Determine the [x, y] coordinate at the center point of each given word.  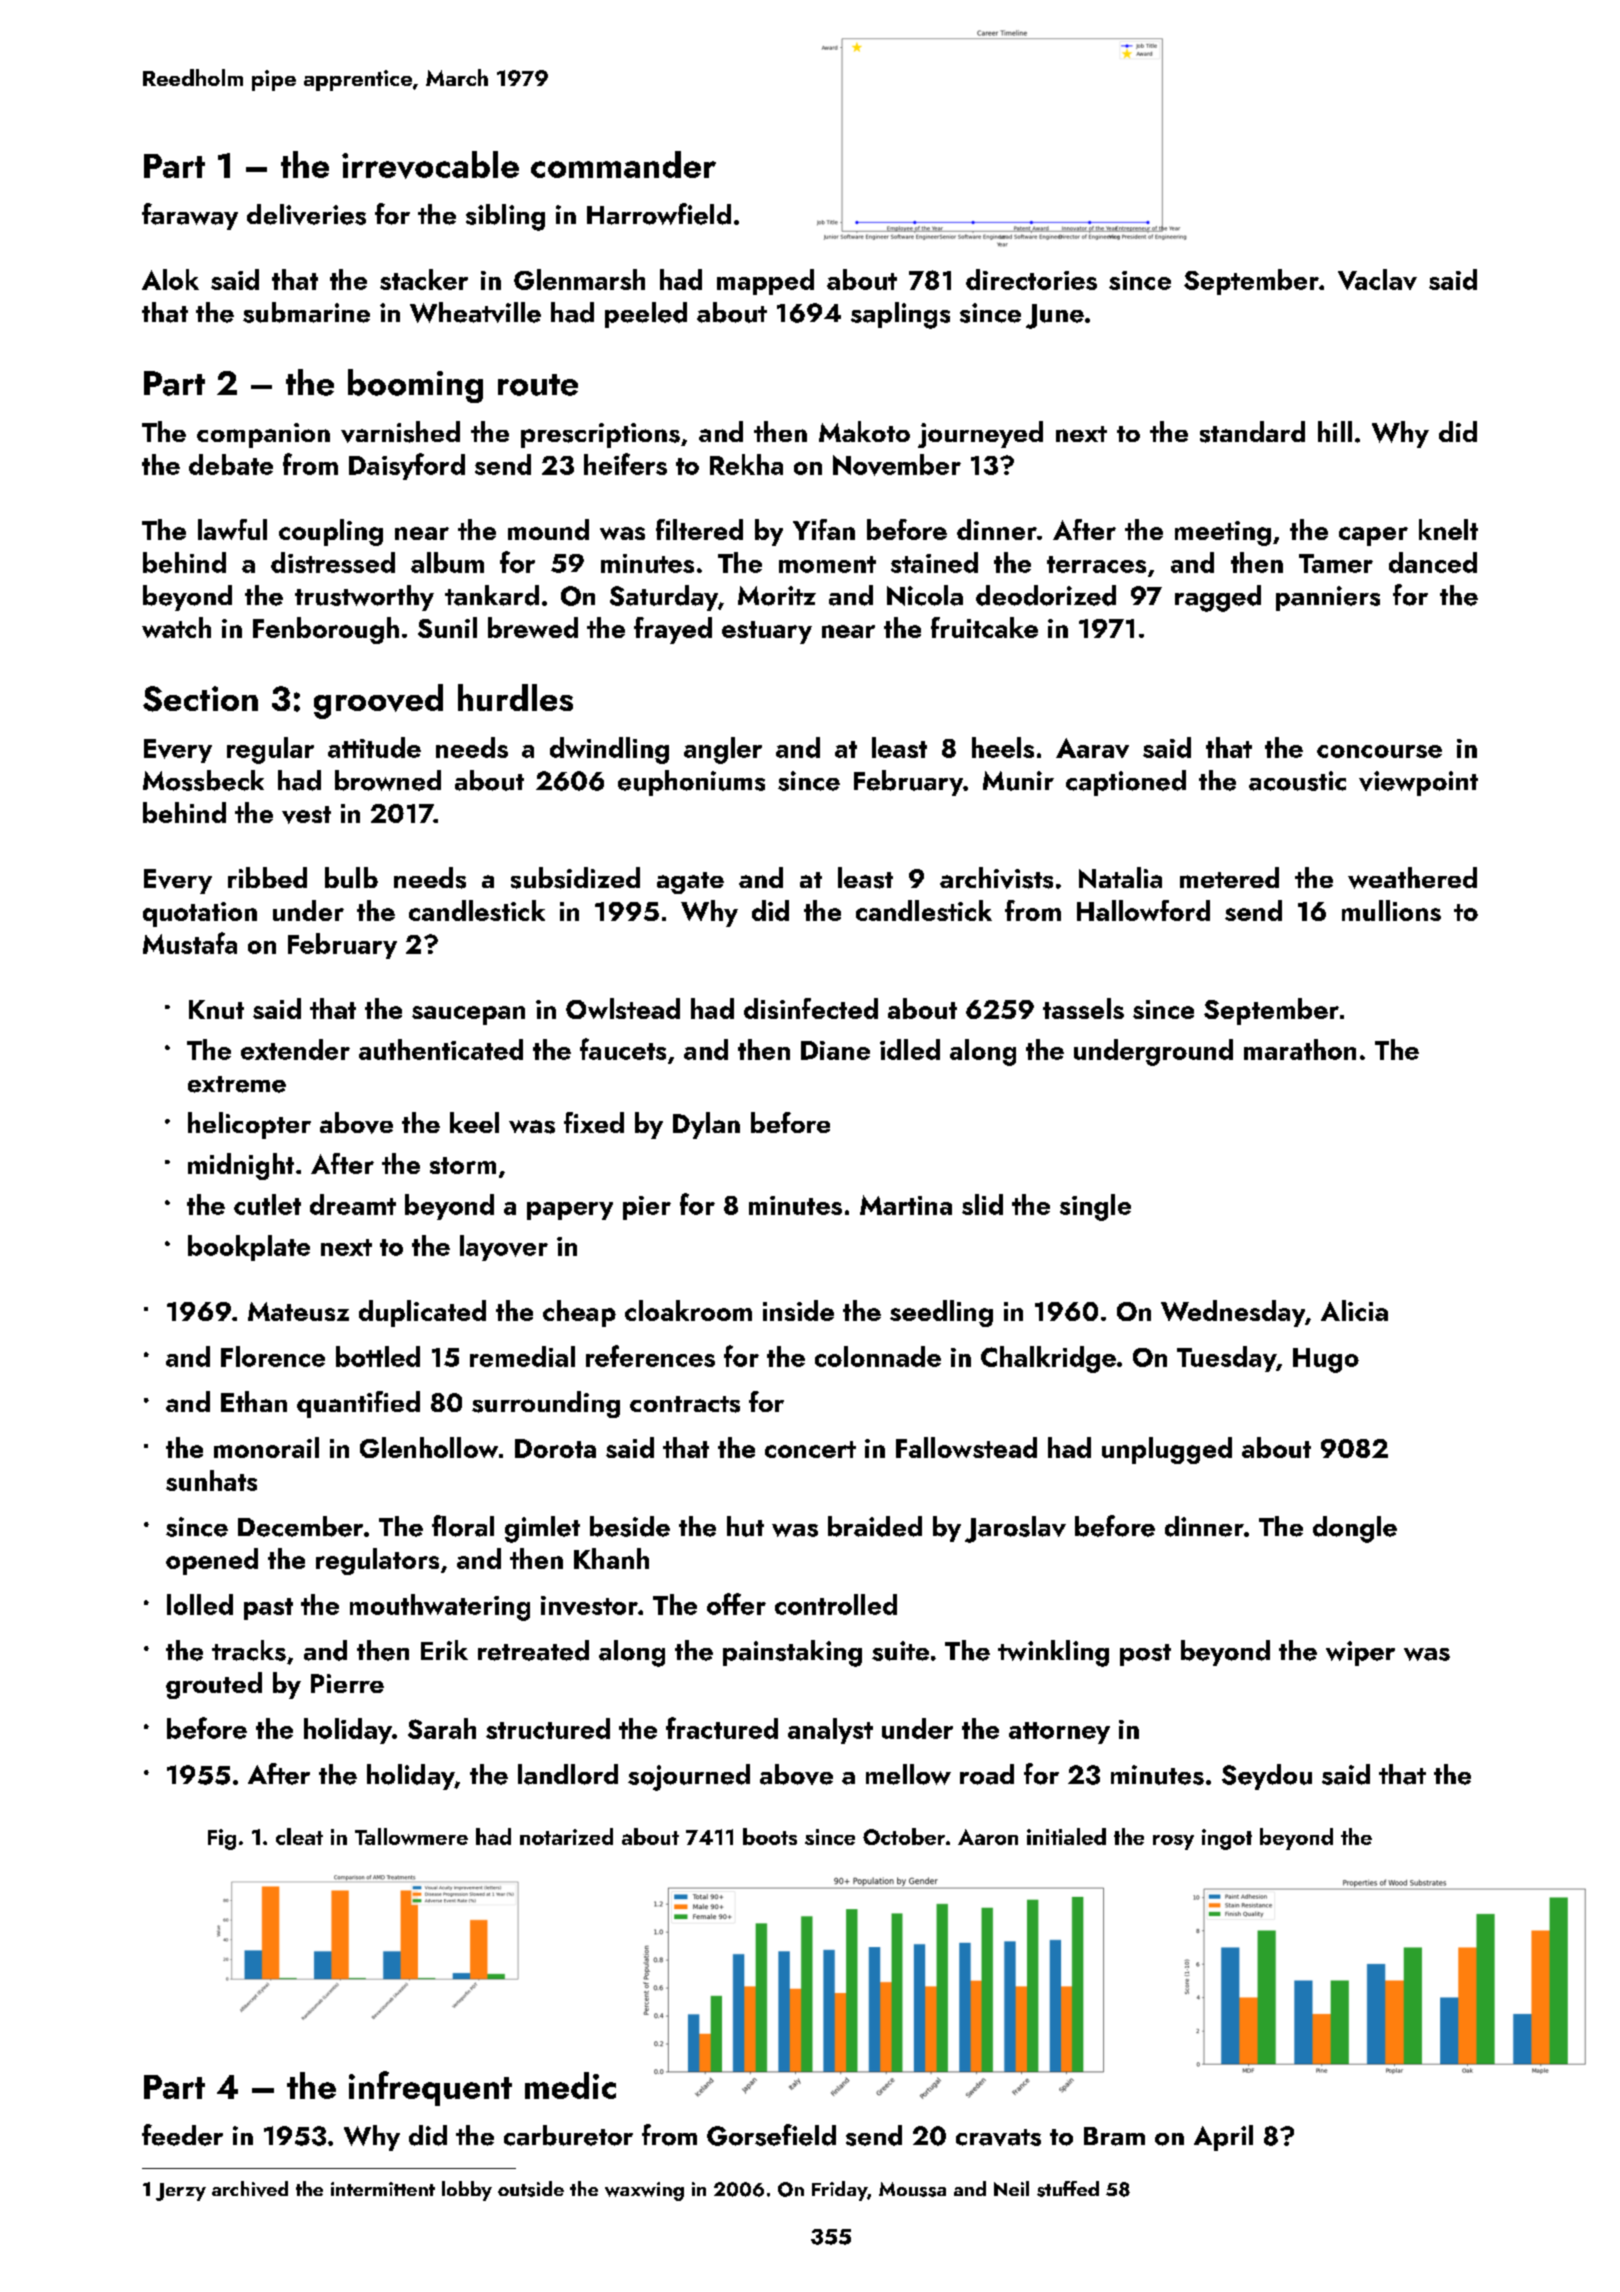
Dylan [706, 1125]
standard [1252, 432]
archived [250, 2189]
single [1095, 1207]
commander [623, 164]
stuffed [1068, 2189]
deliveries [306, 214]
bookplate [249, 1248]
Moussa [912, 2189]
